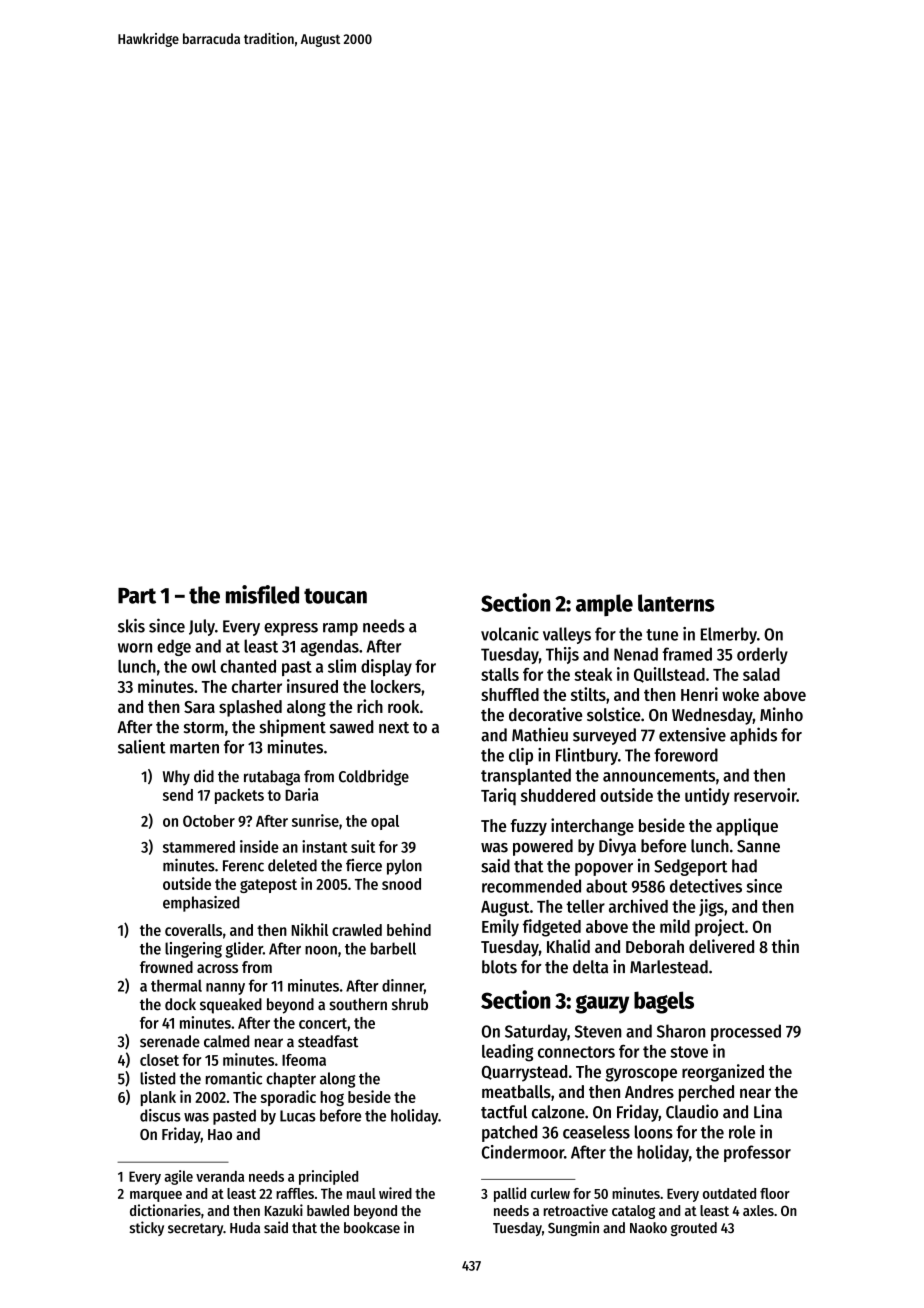 This screenshot has width=924, height=1308. I want to click on processed, so click(746, 1032).
